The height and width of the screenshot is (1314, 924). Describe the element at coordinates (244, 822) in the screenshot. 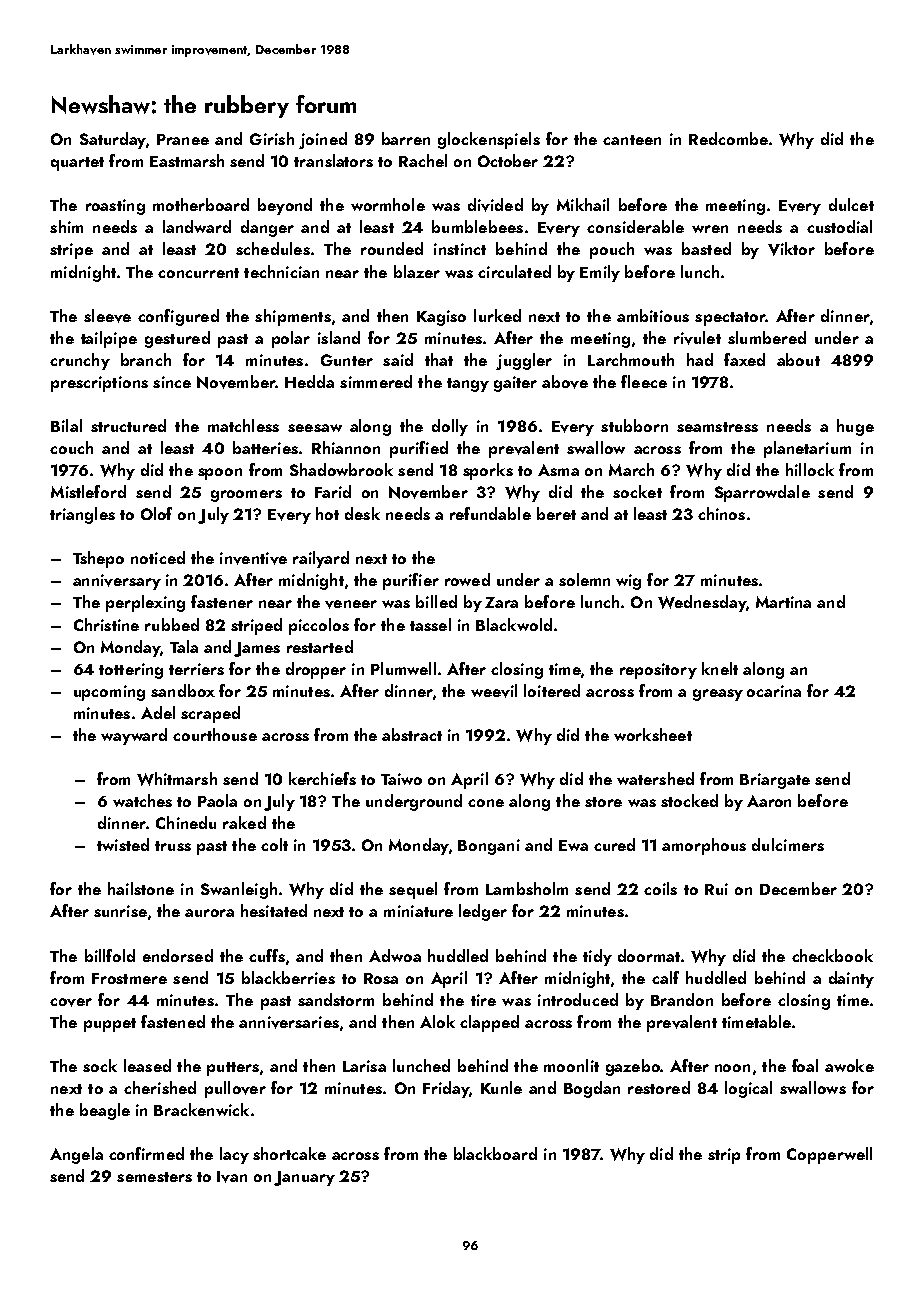

I see `raked` at that location.
